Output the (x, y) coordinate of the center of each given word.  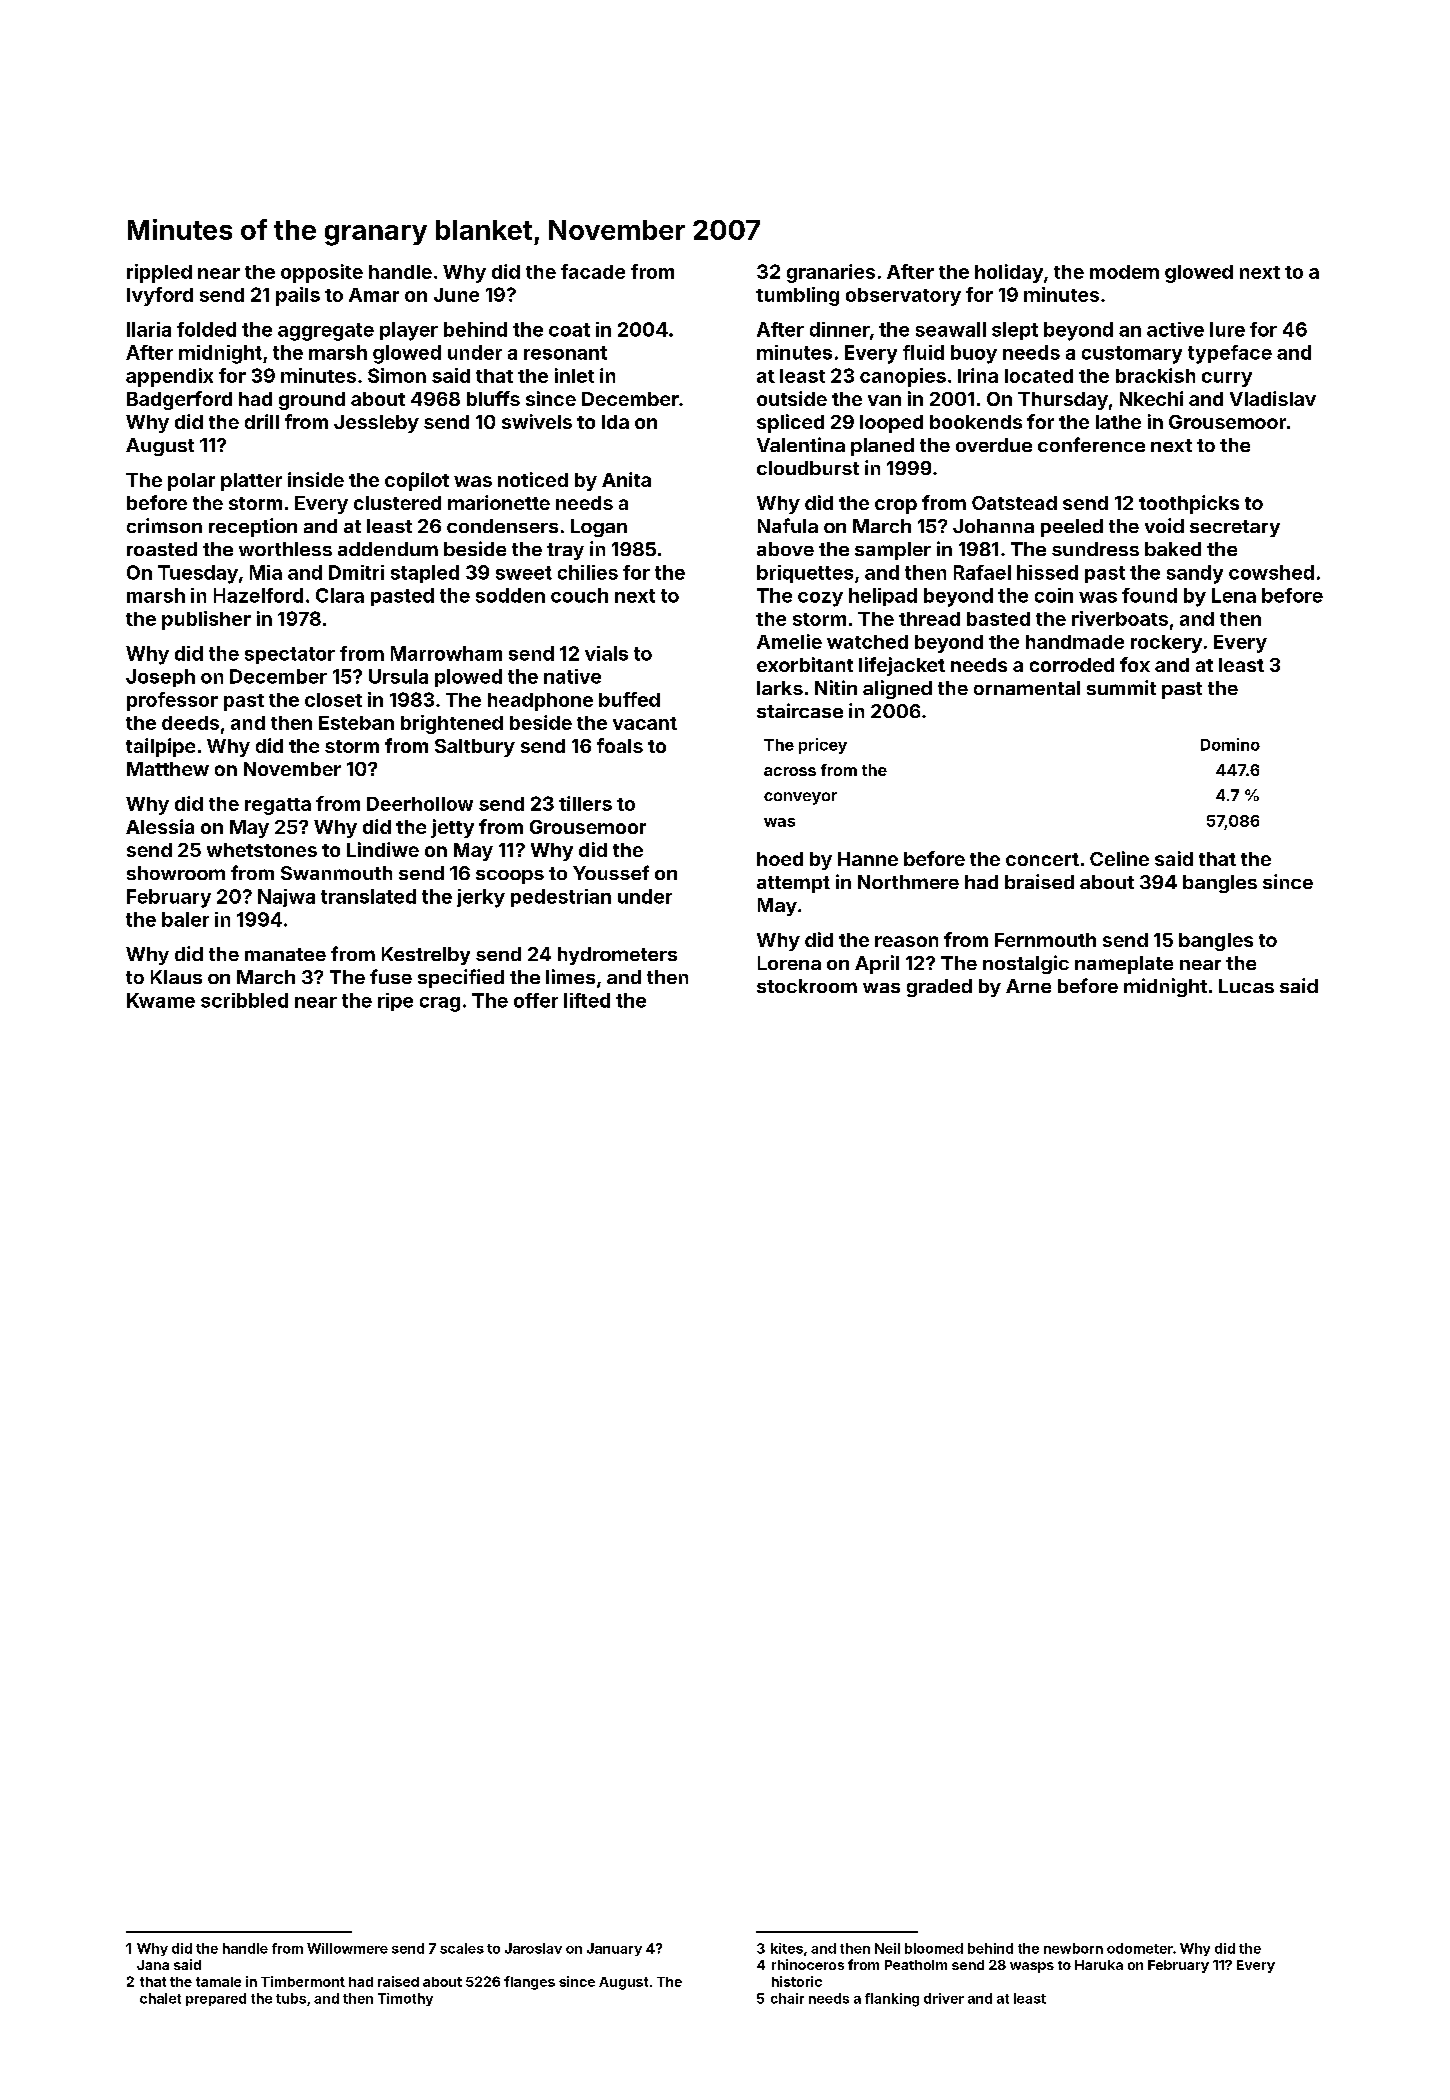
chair (787, 1998)
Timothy (405, 1999)
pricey (823, 746)
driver (944, 1998)
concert (1042, 859)
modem (1124, 272)
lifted (587, 1000)
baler (185, 919)
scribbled (244, 1000)
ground (312, 401)
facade (593, 271)
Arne (1028, 986)
